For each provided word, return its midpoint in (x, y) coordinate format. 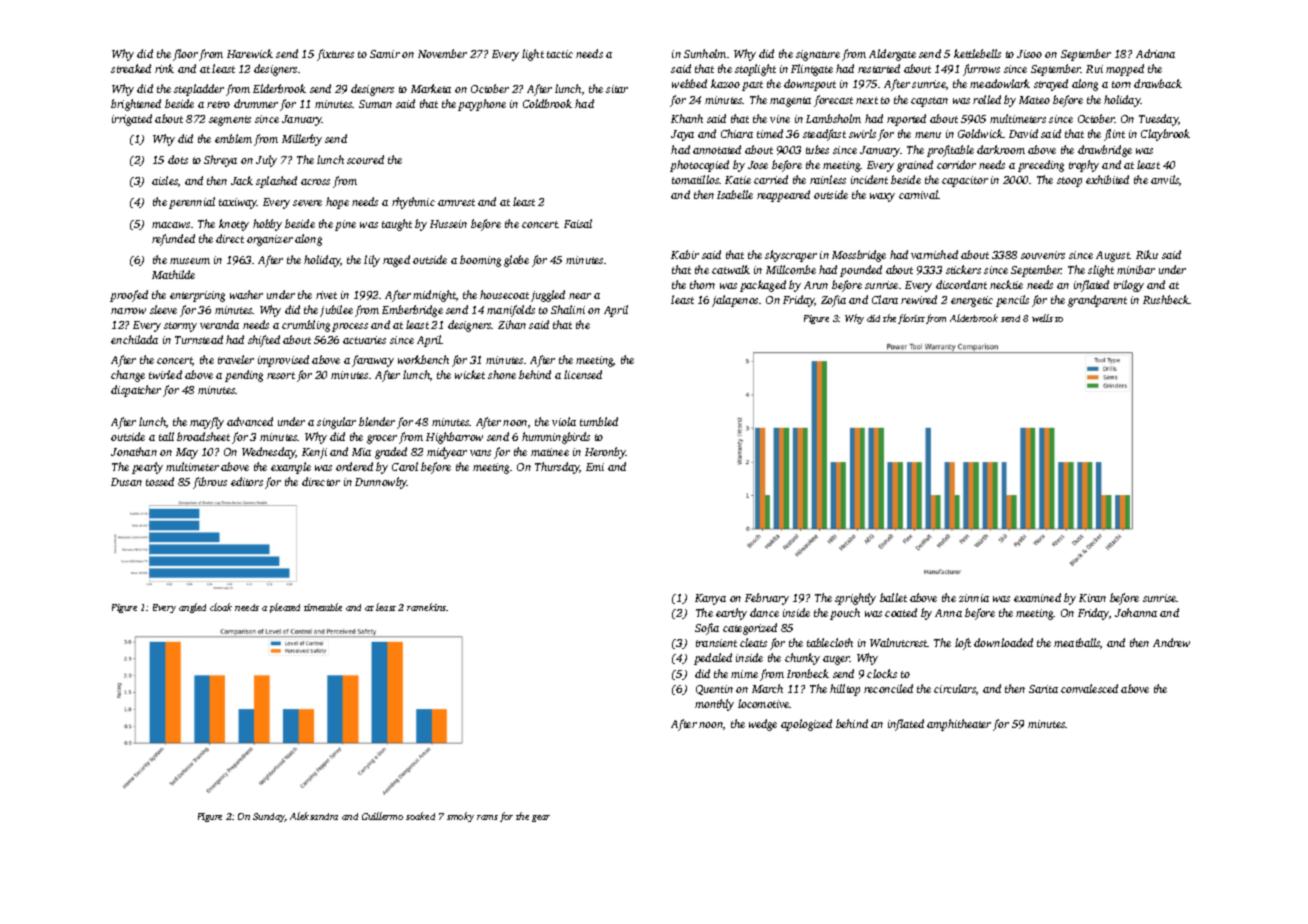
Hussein (448, 224)
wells (1042, 318)
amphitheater (959, 725)
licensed (583, 374)
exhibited (1107, 179)
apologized (806, 725)
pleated (285, 608)
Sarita (1043, 689)
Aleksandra (314, 816)
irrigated (132, 120)
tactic (560, 54)
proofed (129, 296)
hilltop (845, 690)
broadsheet (203, 436)
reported (906, 120)
